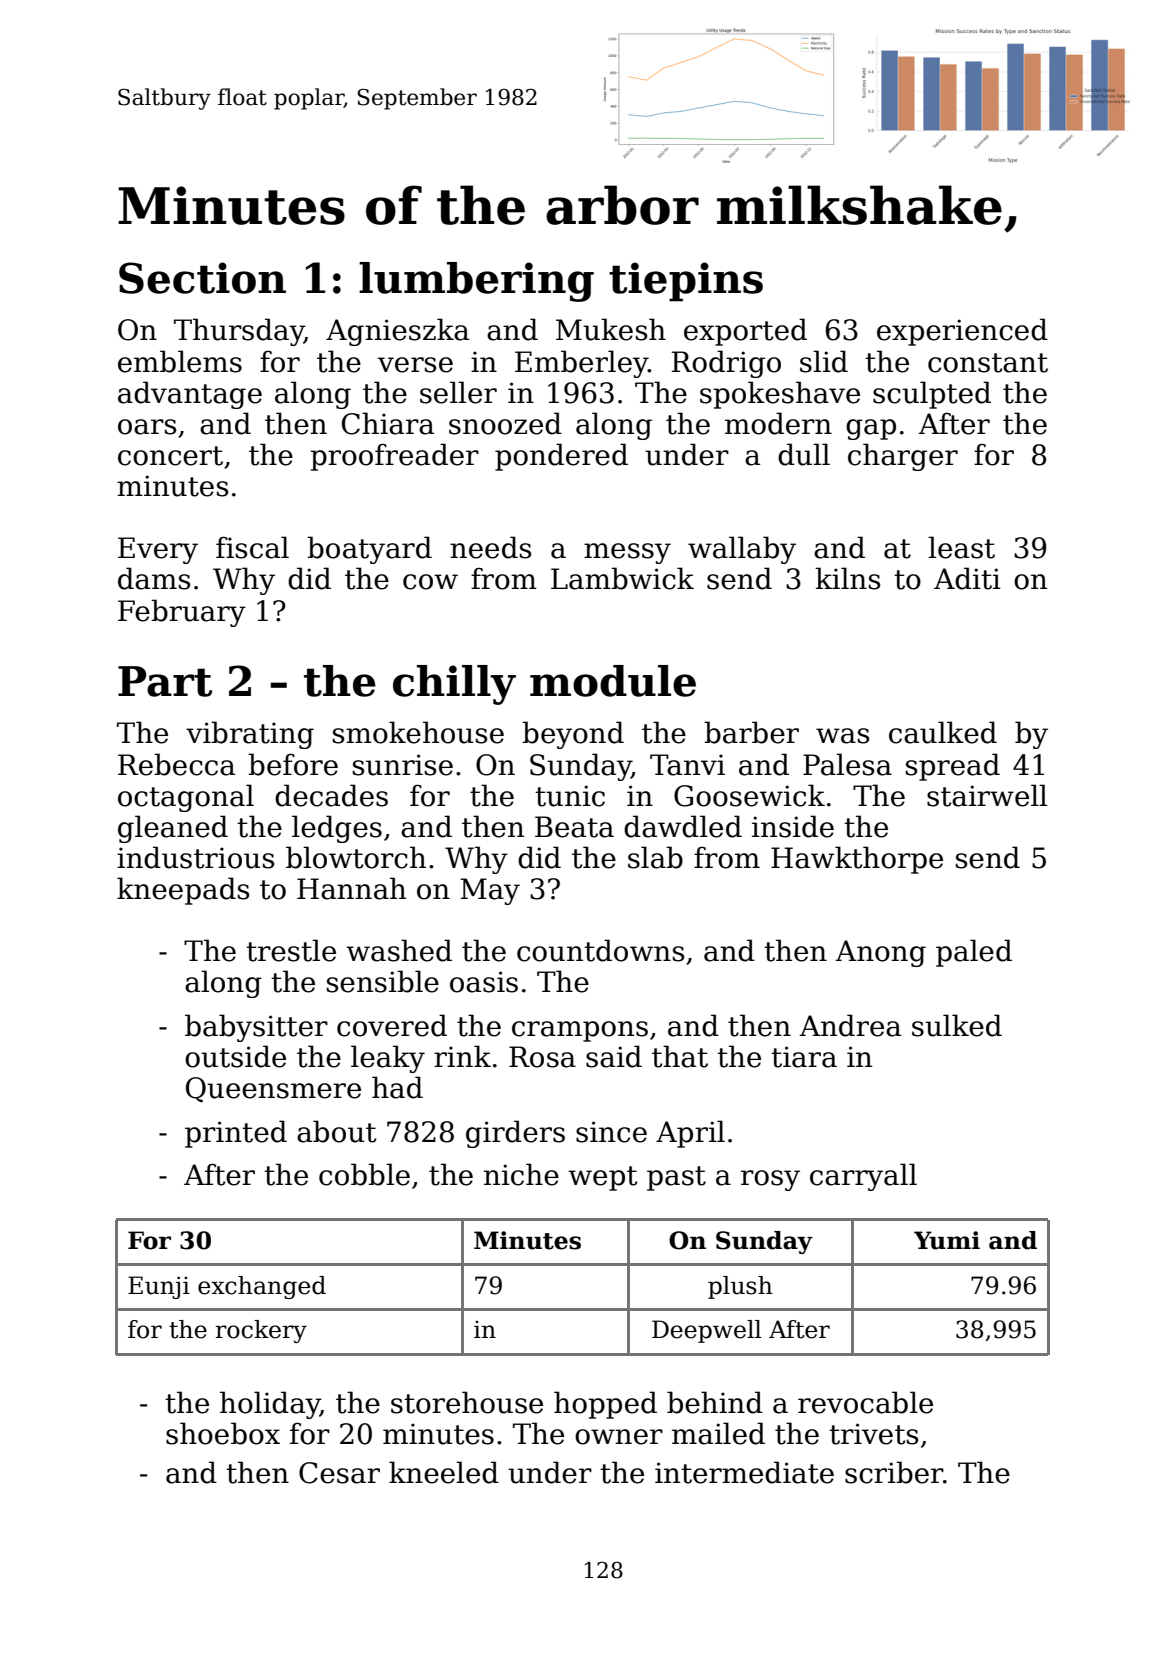 This image has height=1654, width=1165. I want to click on emblems, so click(180, 361).
